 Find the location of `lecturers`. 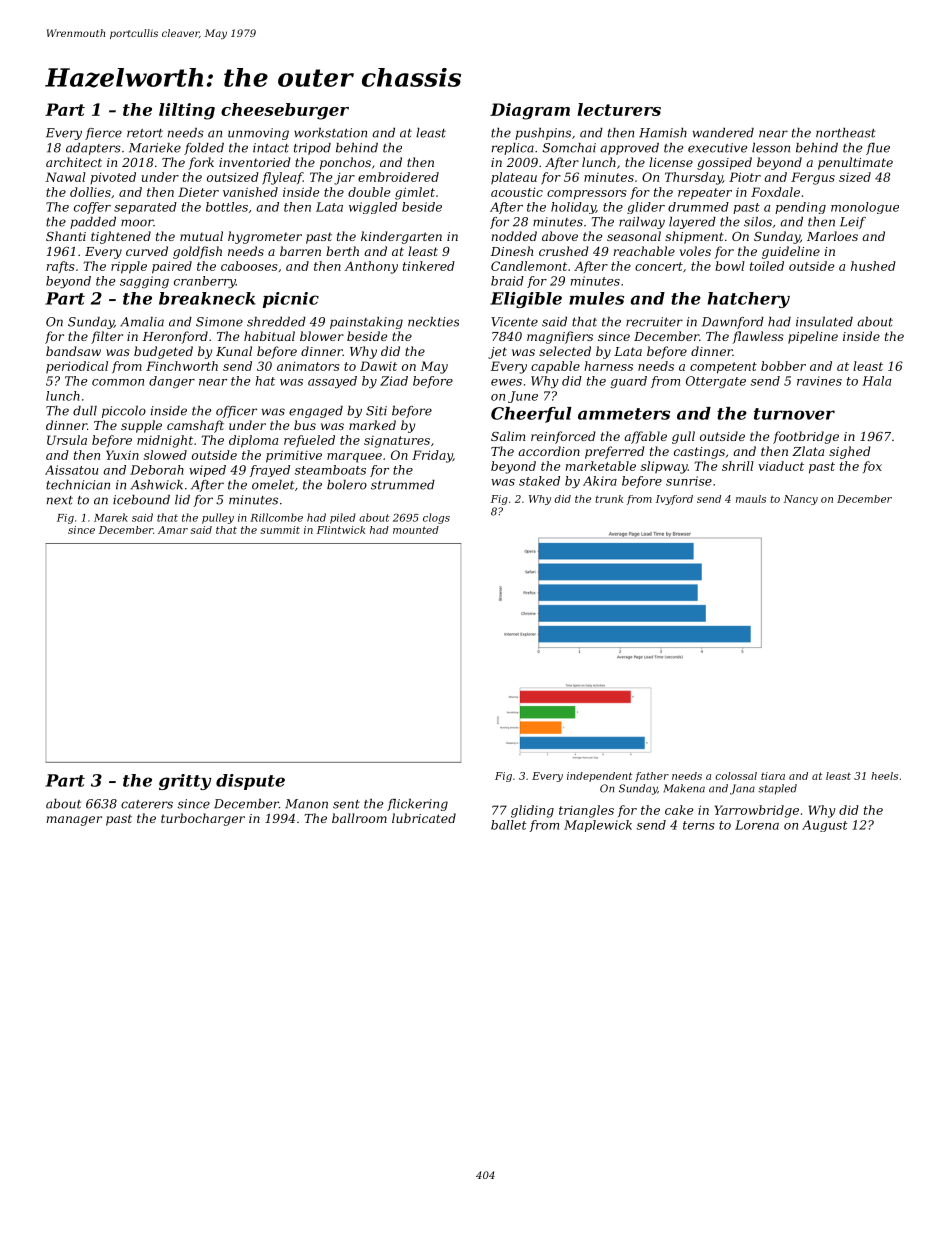

lecturers is located at coordinates (619, 109).
